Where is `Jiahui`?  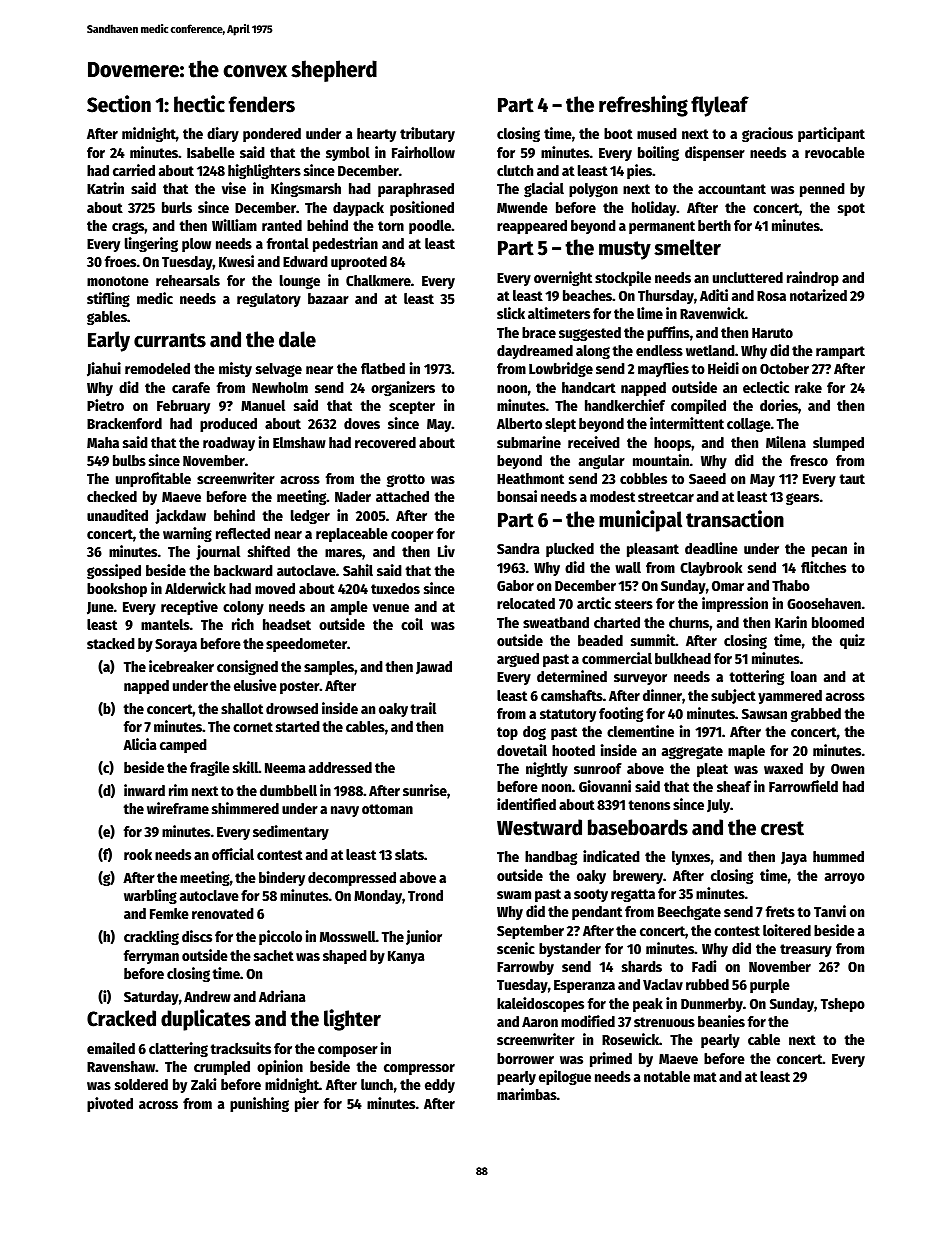
Jiahui is located at coordinates (104, 369).
